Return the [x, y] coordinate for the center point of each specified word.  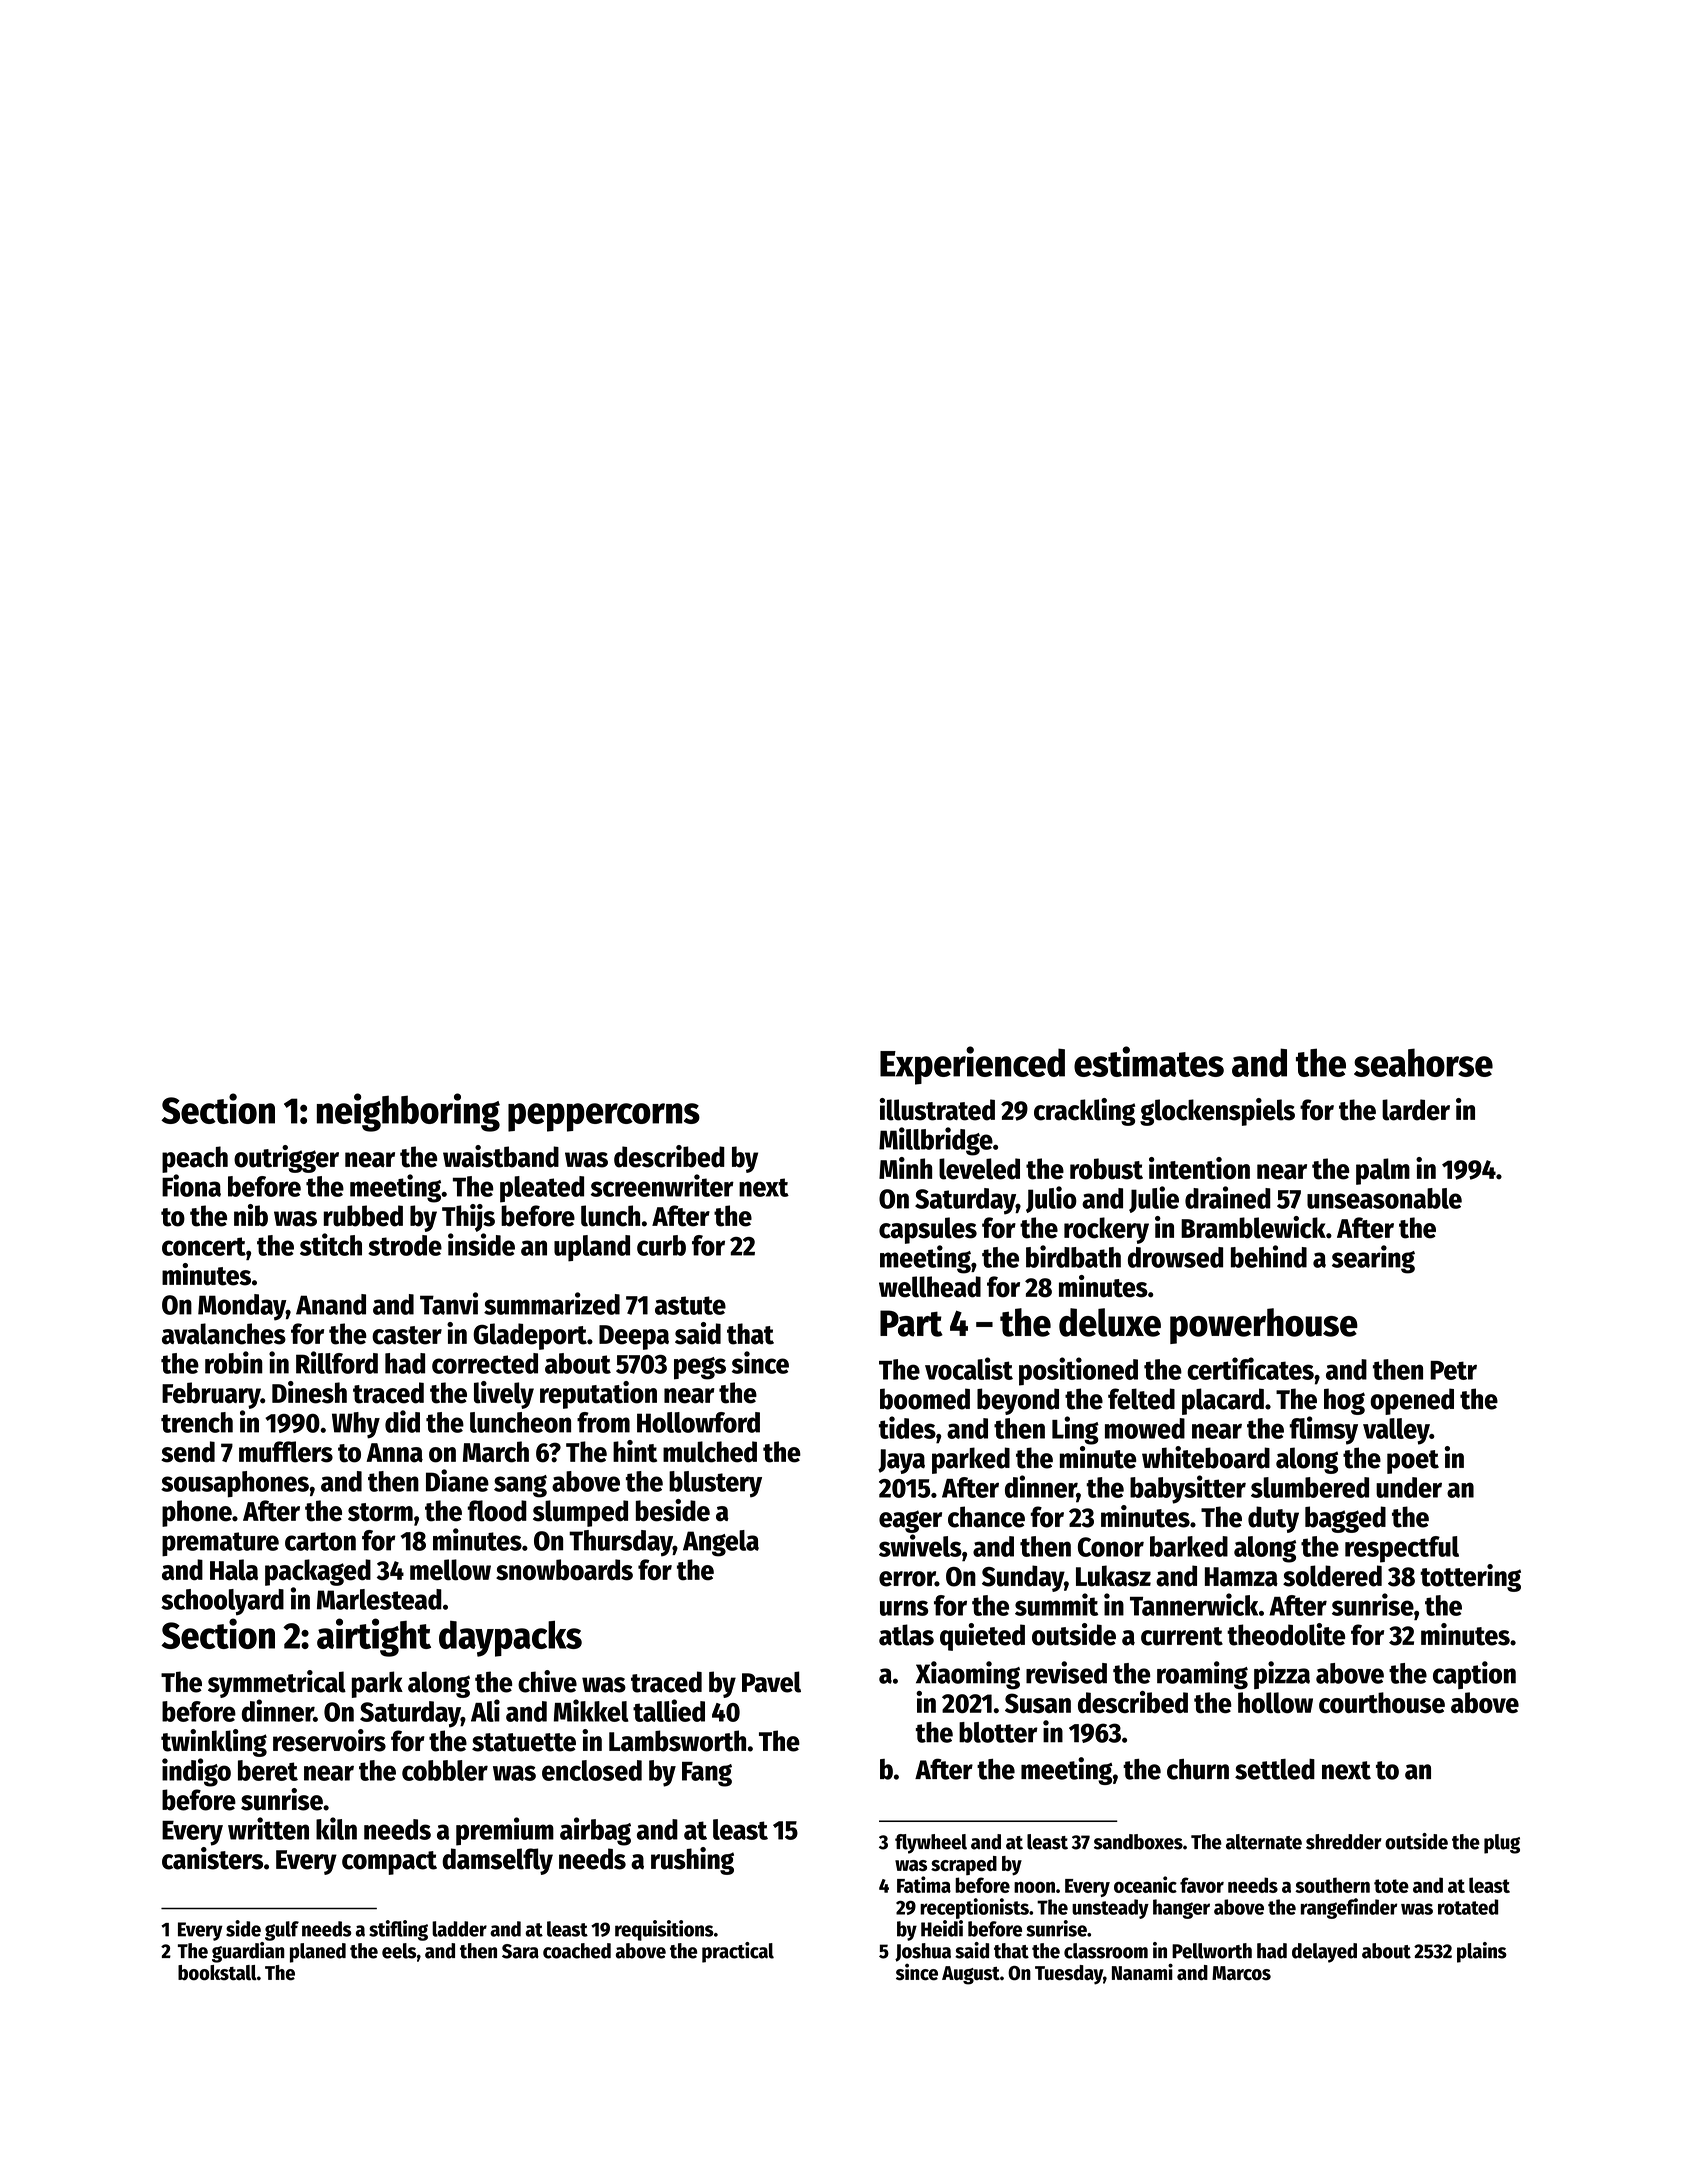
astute [690, 1305]
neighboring [408, 1112]
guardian [248, 1952]
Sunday [1023, 1578]
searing [1373, 1259]
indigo [196, 1772]
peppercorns [604, 1117]
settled [1275, 1769]
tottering [1470, 1578]
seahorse [1423, 1062]
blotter [998, 1732]
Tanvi [449, 1303]
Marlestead [379, 1599]
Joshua [923, 1952]
